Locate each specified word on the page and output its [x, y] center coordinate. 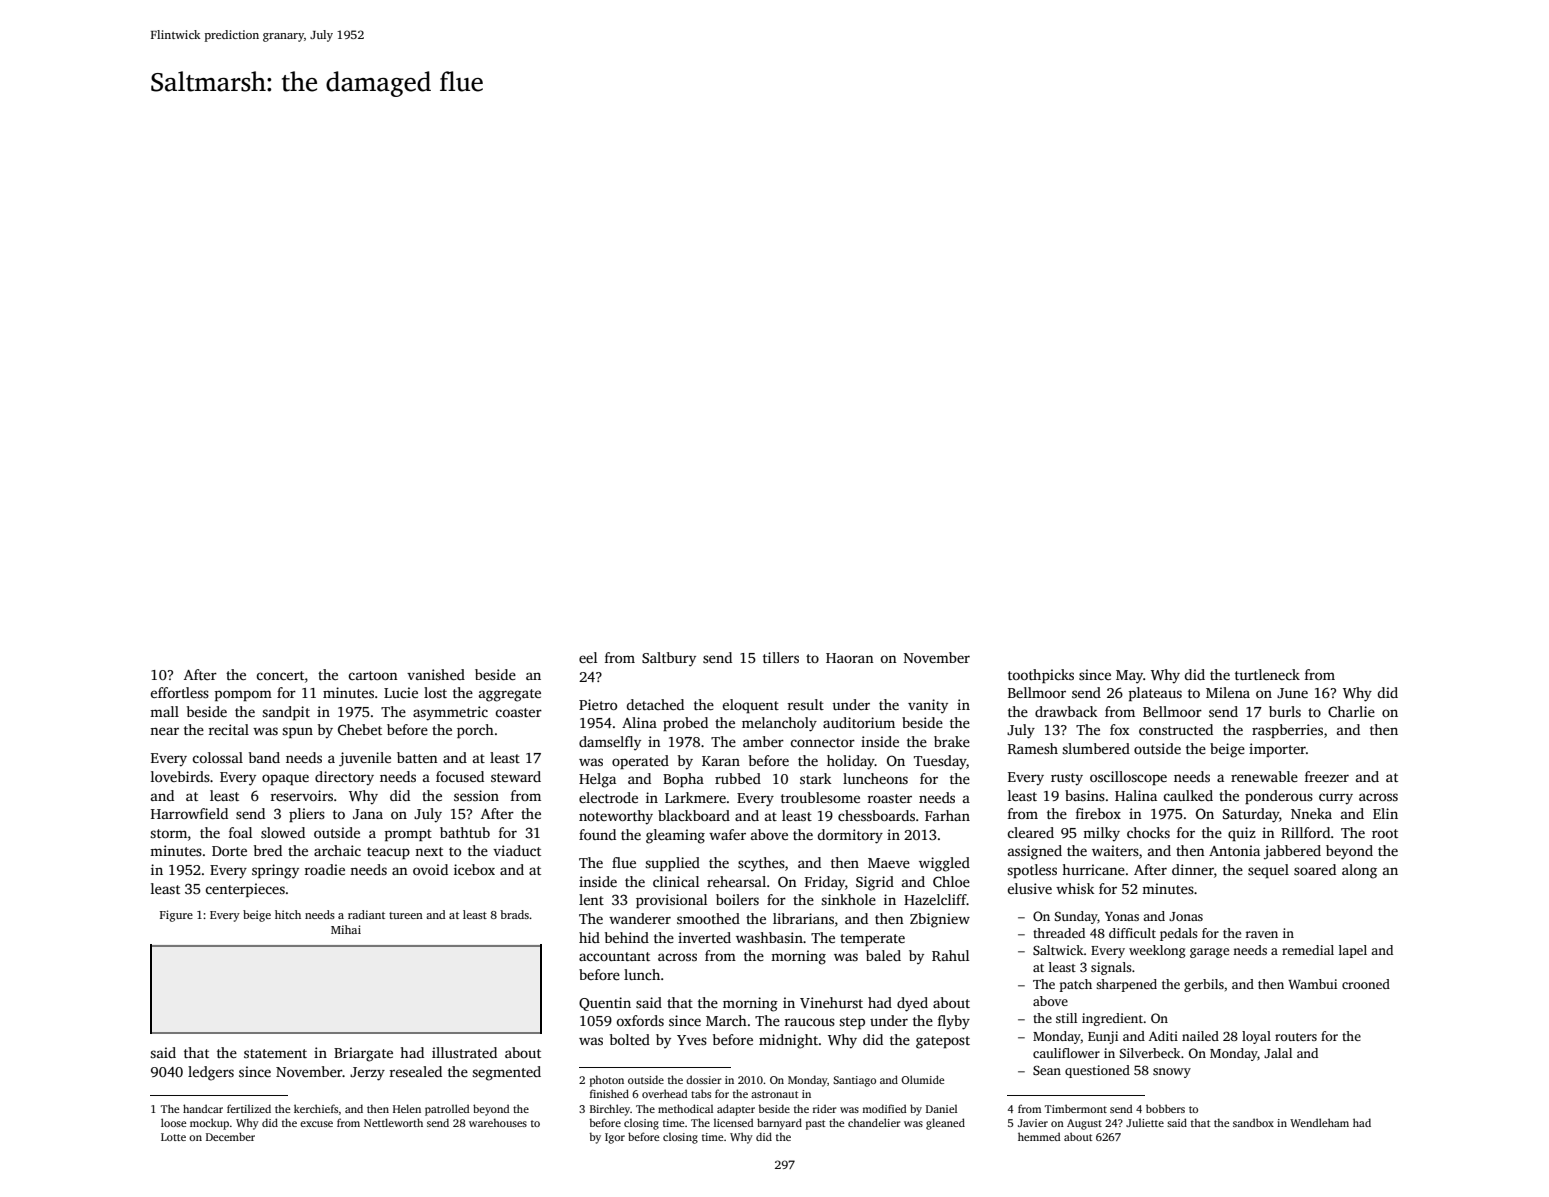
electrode [608, 797]
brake [952, 741]
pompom [243, 695]
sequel [1268, 871]
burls [1285, 711]
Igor [615, 1138]
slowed [283, 832]
